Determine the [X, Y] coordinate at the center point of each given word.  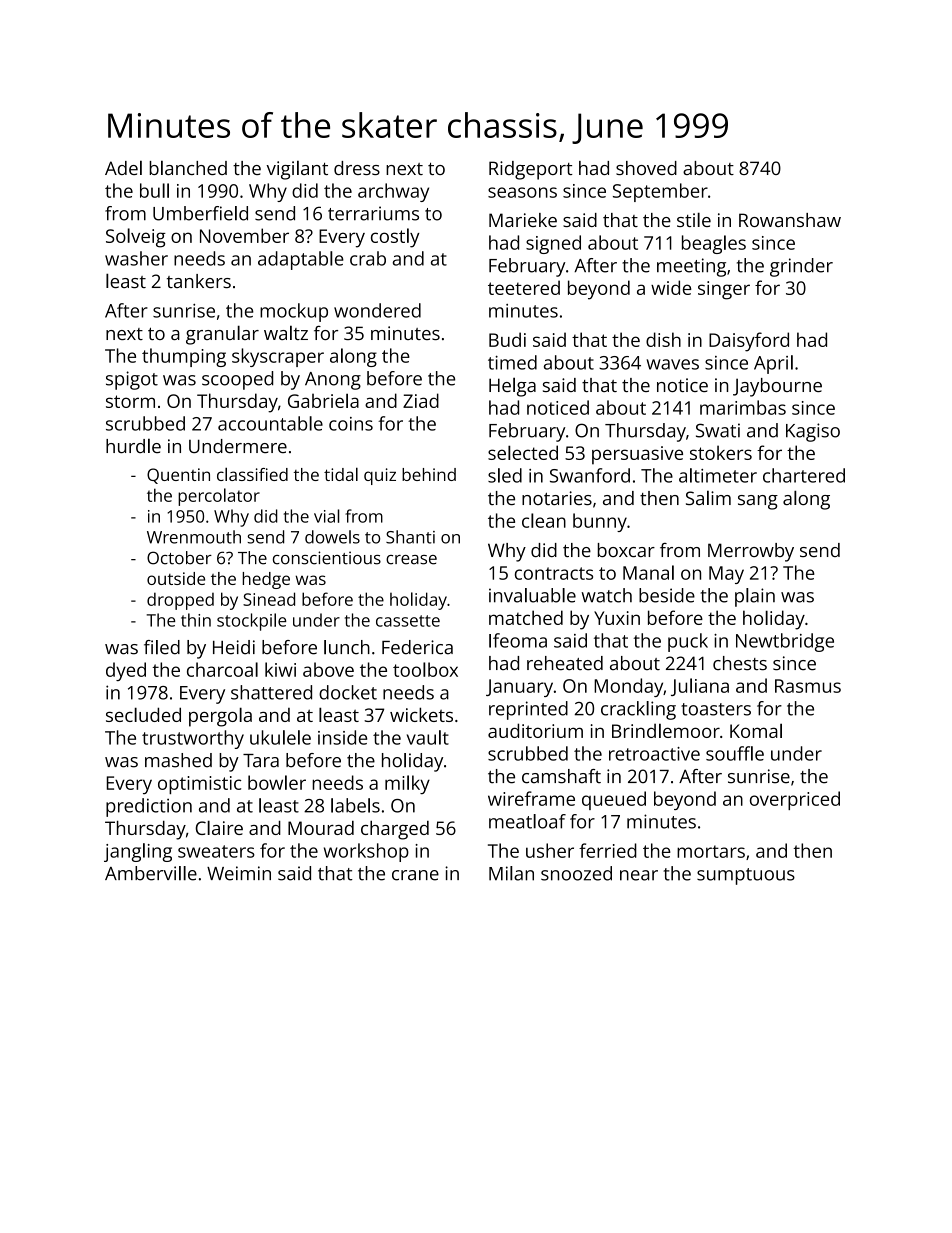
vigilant [297, 170]
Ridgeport [531, 170]
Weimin [239, 873]
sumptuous [746, 876]
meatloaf [527, 821]
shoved [646, 168]
